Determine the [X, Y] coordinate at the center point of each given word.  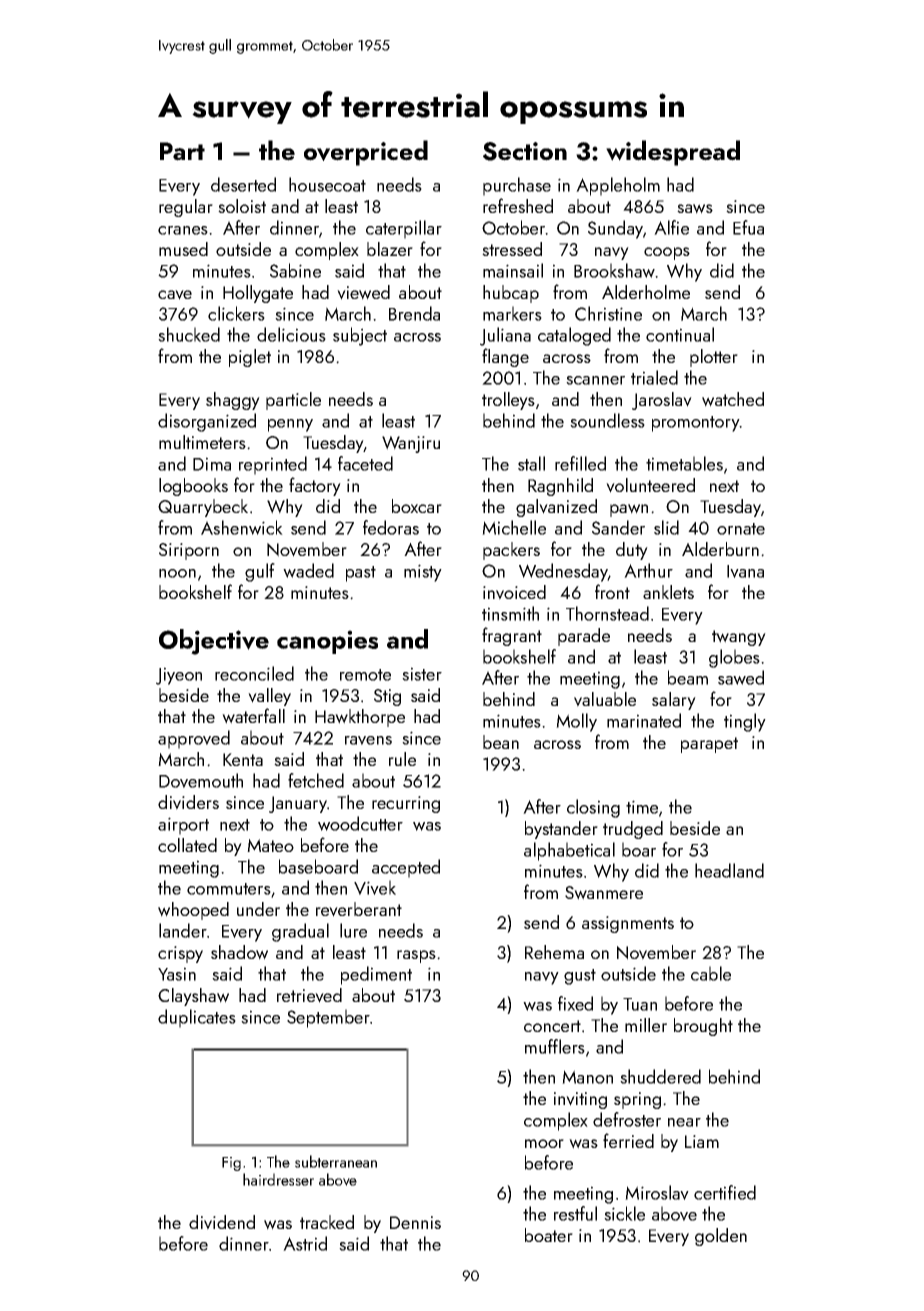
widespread [673, 153]
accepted [406, 868]
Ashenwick [242, 527]
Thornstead [607, 613]
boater [549, 1235]
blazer [390, 249]
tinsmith [510, 613]
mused [183, 249]
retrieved [309, 995]
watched [733, 399]
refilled [580, 463]
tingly [745, 722]
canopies [327, 642]
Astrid [305, 1243]
